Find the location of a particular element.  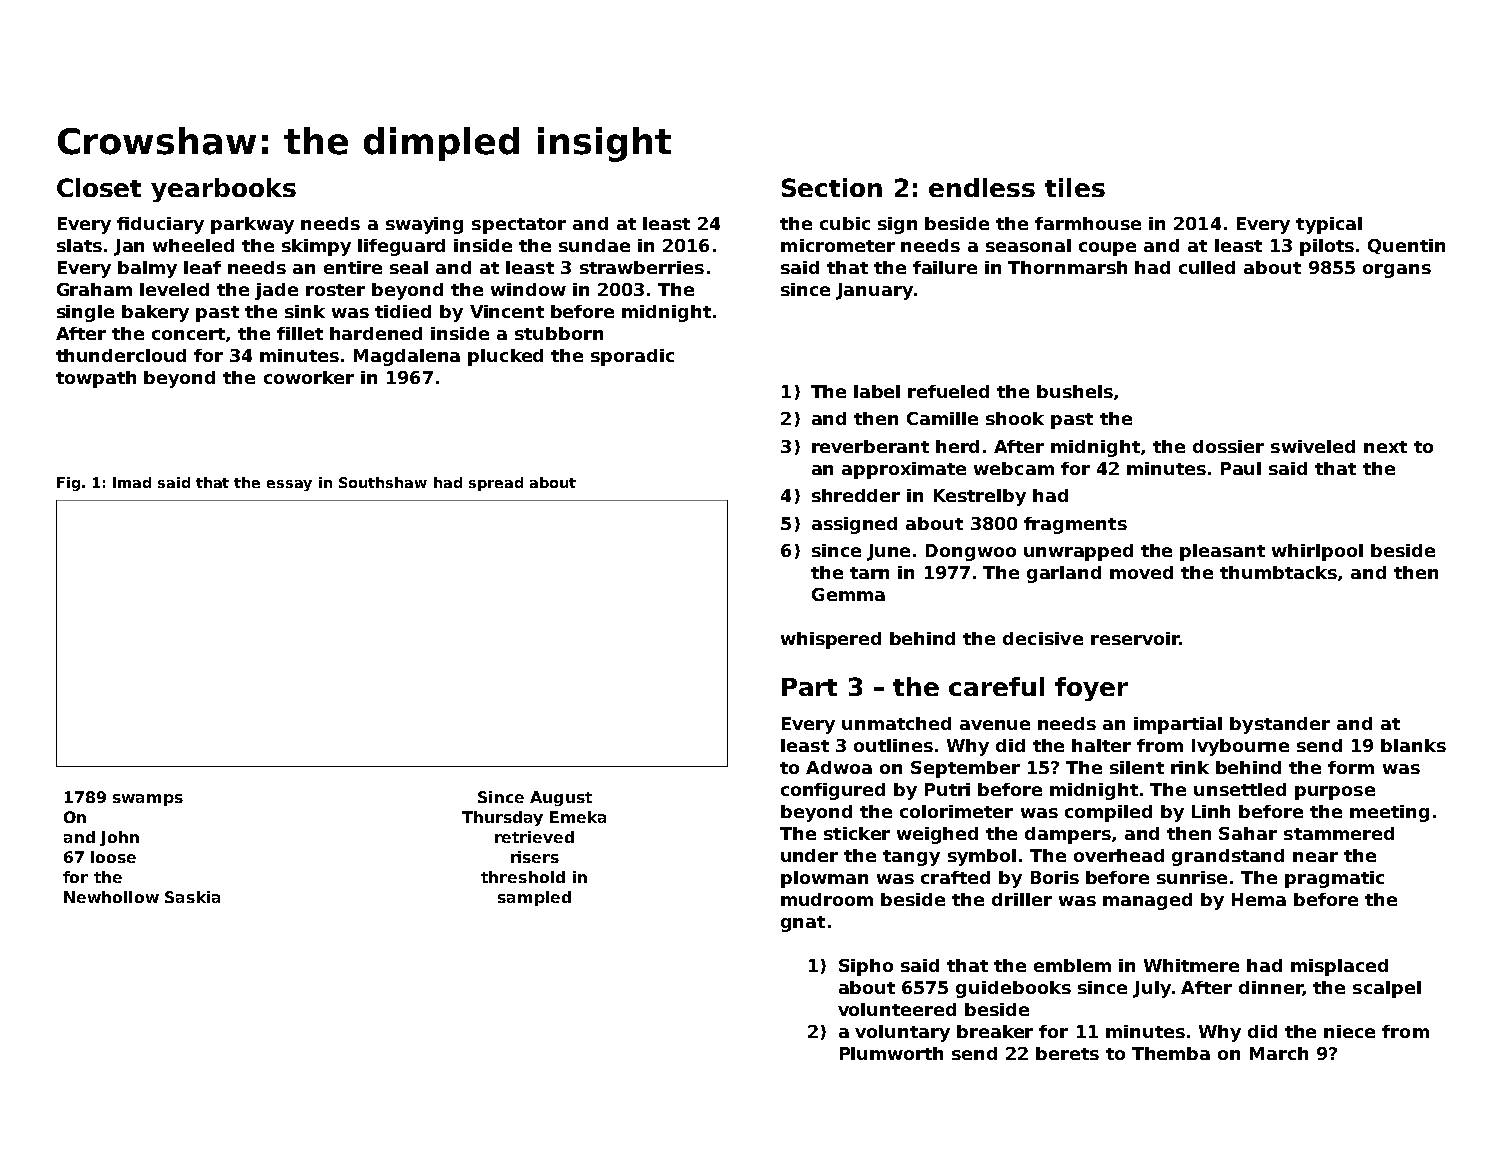

typical is located at coordinates (1329, 225).
